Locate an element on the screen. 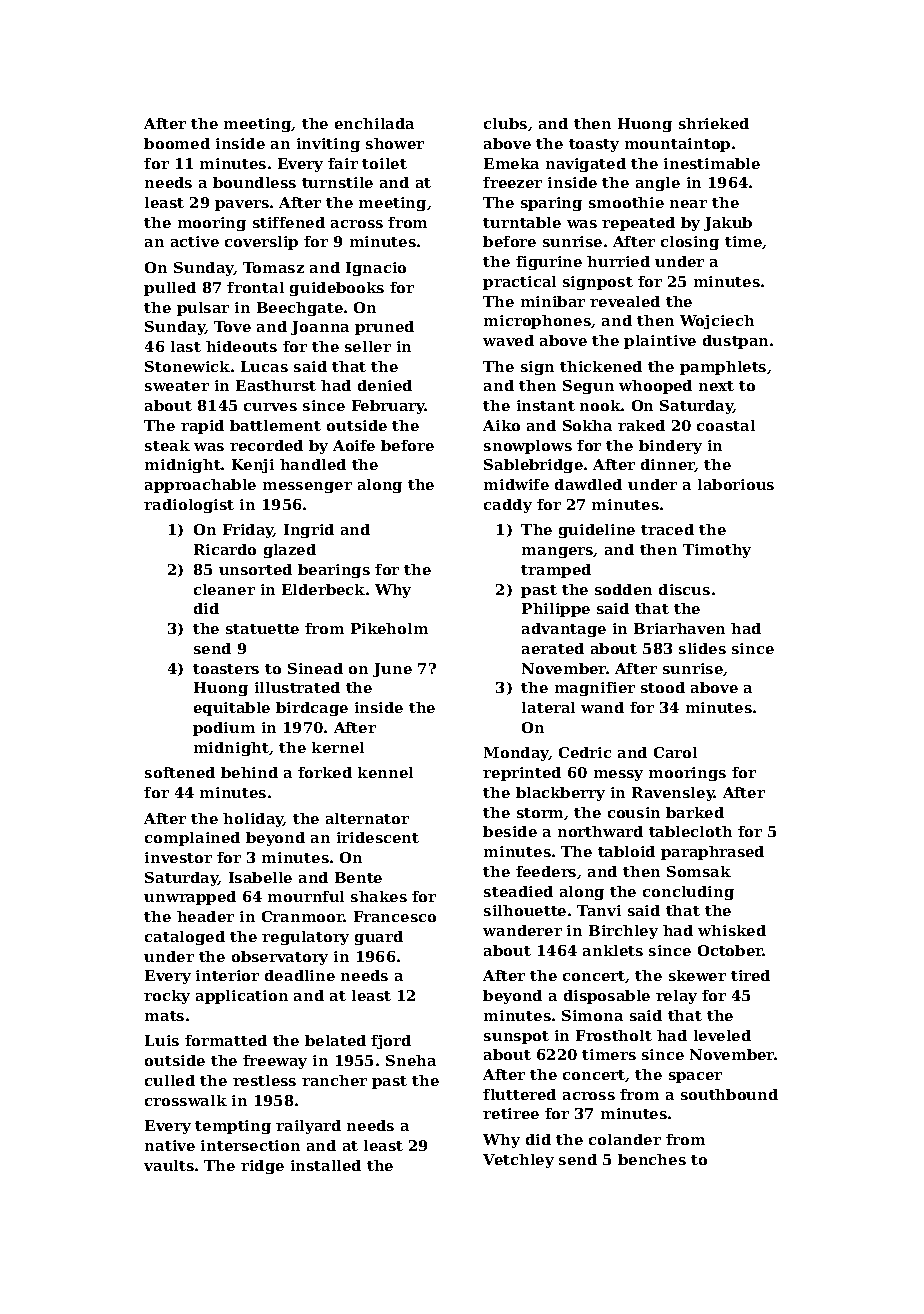 Image resolution: width=924 pixels, height=1314 pixels. mats is located at coordinates (164, 1016).
